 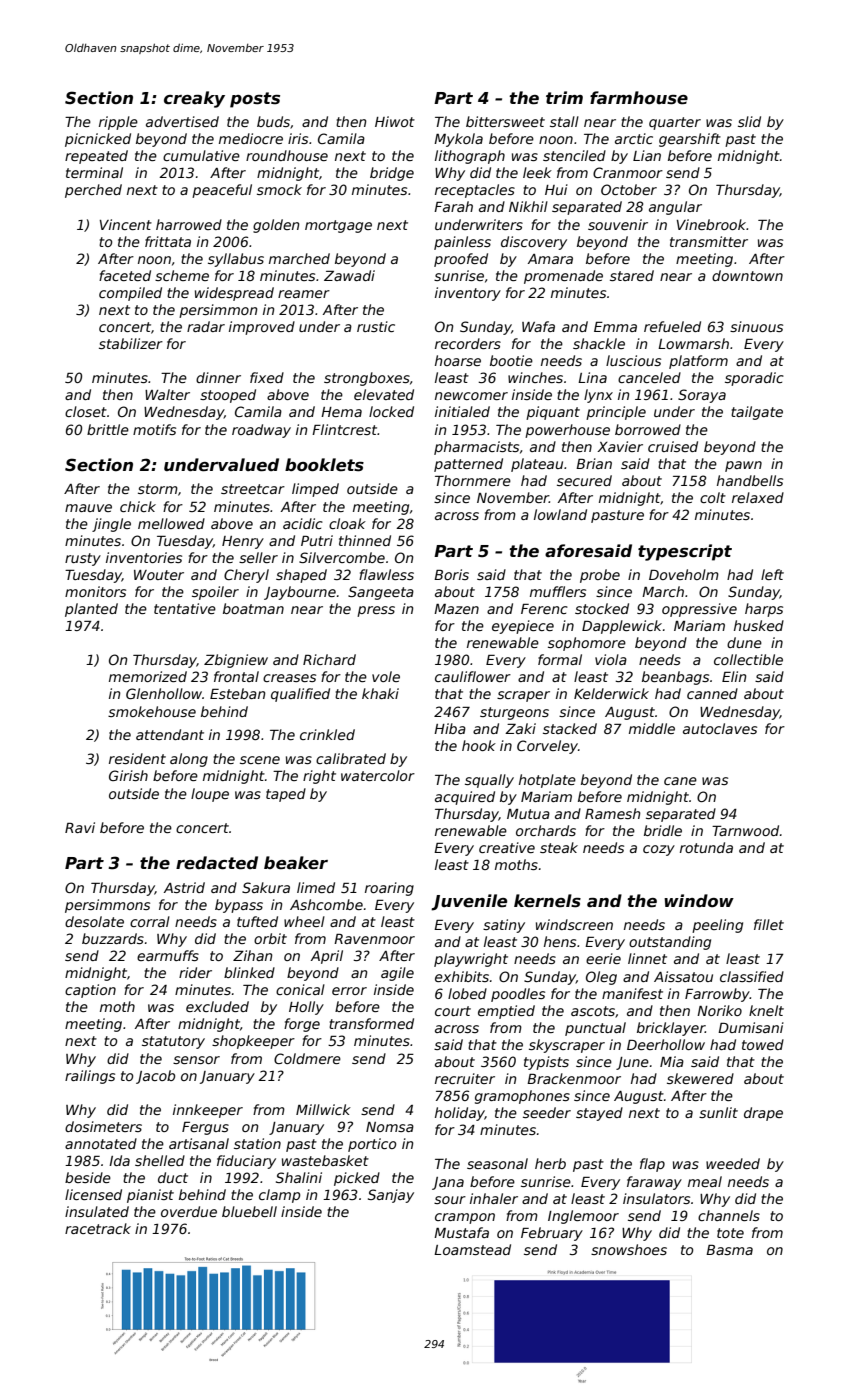 What do you see at coordinates (118, 123) in the document?
I see `ripple` at bounding box center [118, 123].
